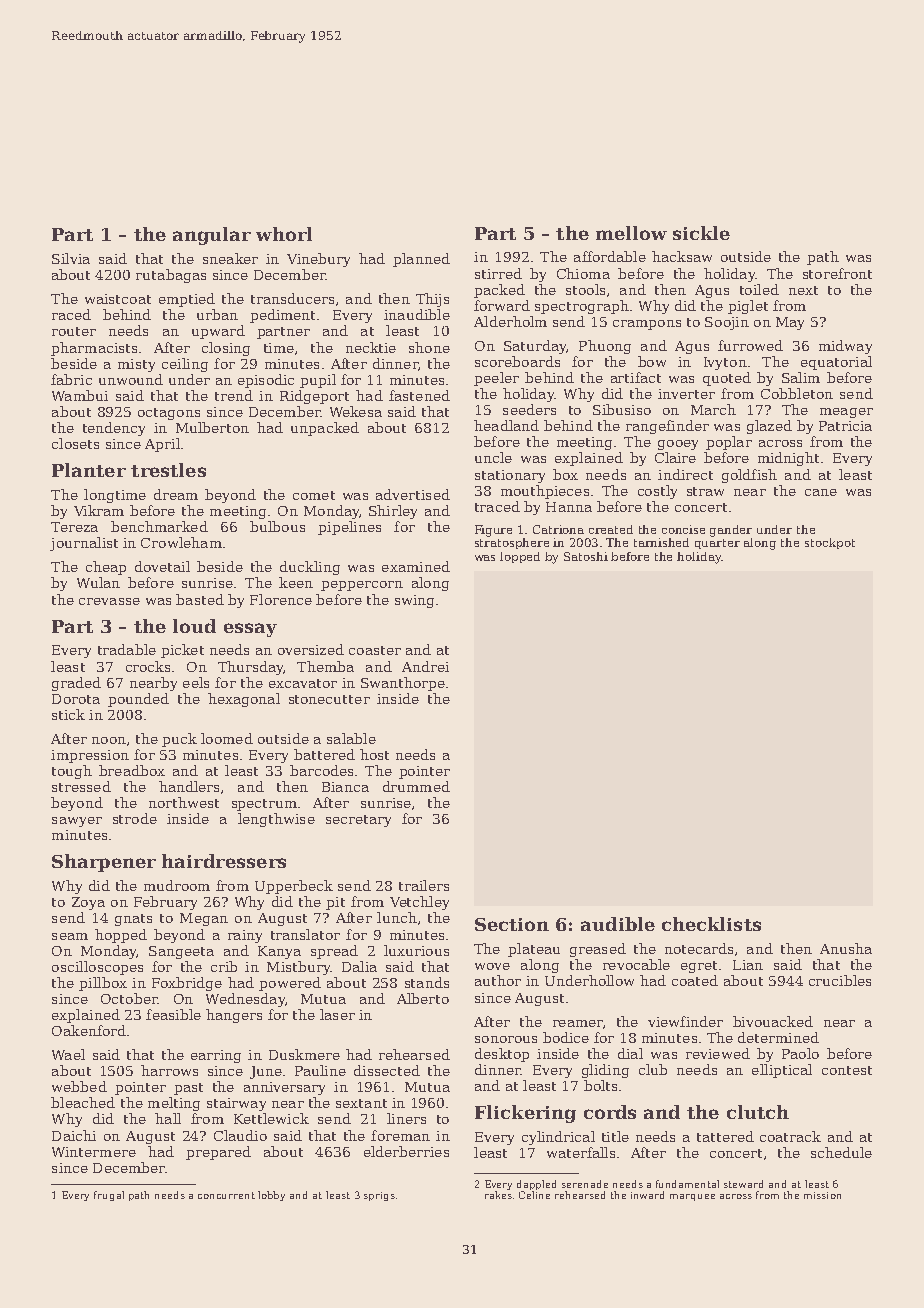 The image size is (924, 1308). Describe the element at coordinates (416, 786) in the document. I see `drummed` at that location.
